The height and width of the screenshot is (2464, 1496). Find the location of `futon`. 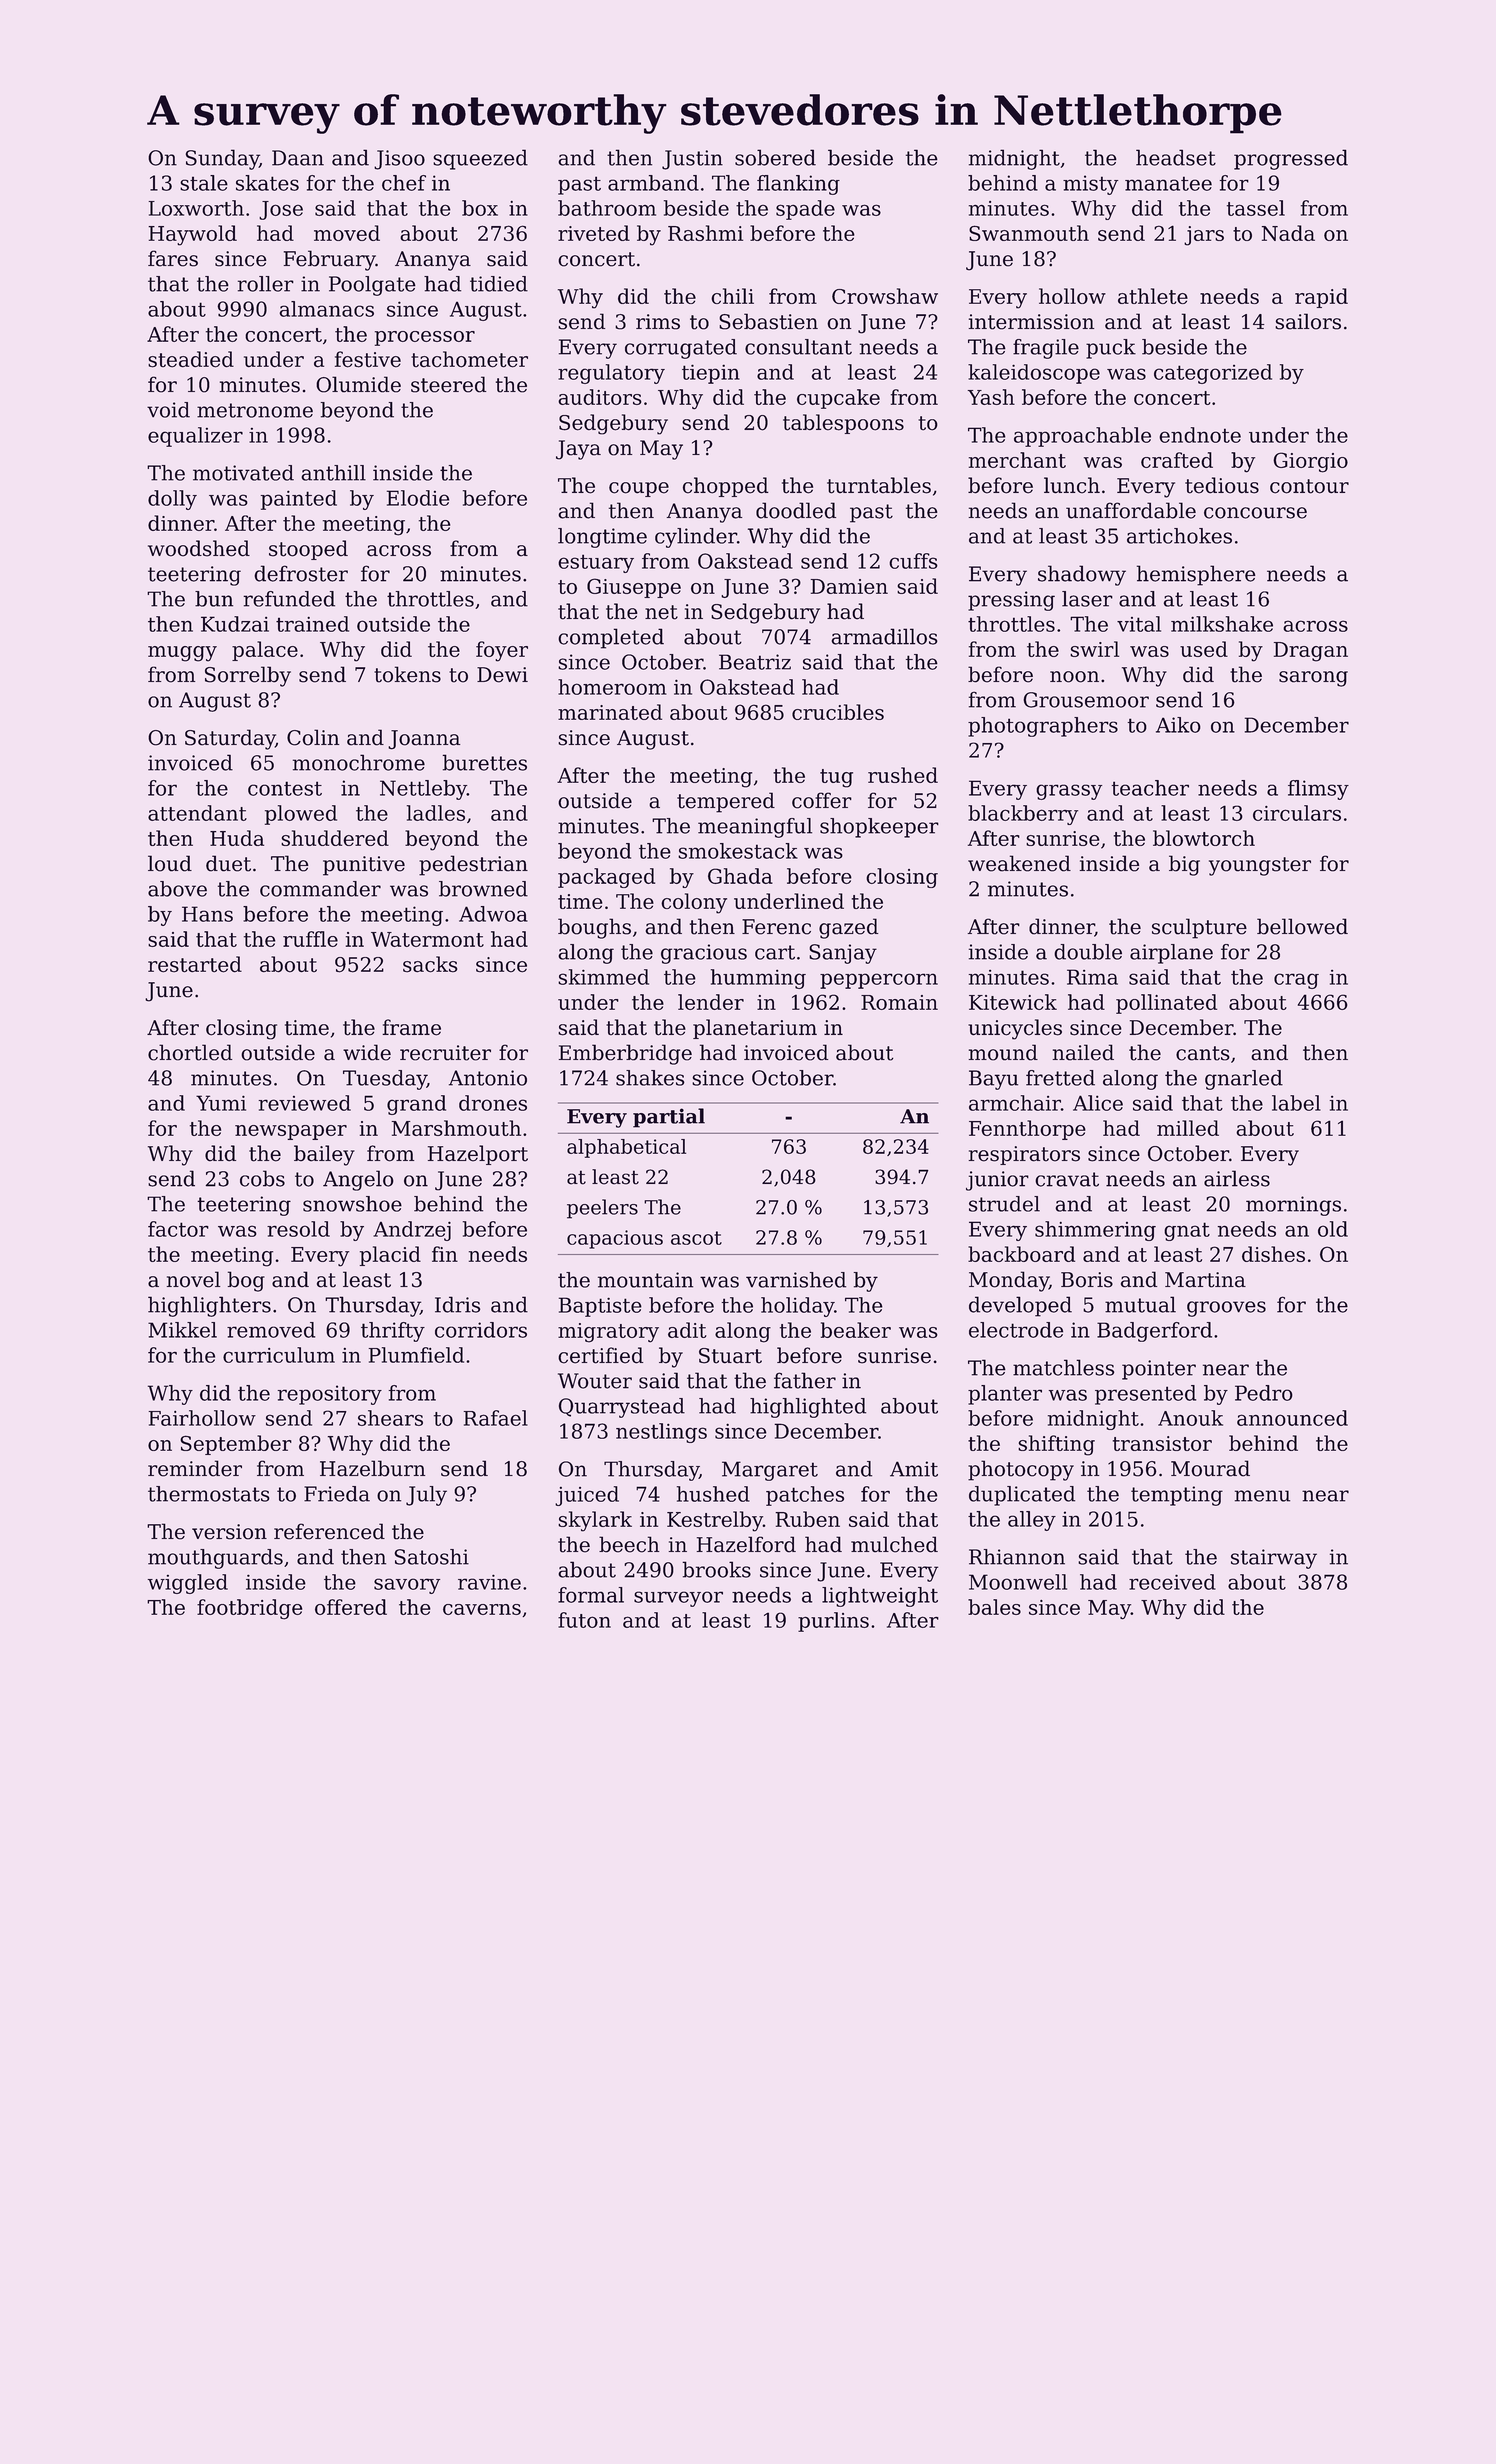

futon is located at coordinates (584, 1620).
